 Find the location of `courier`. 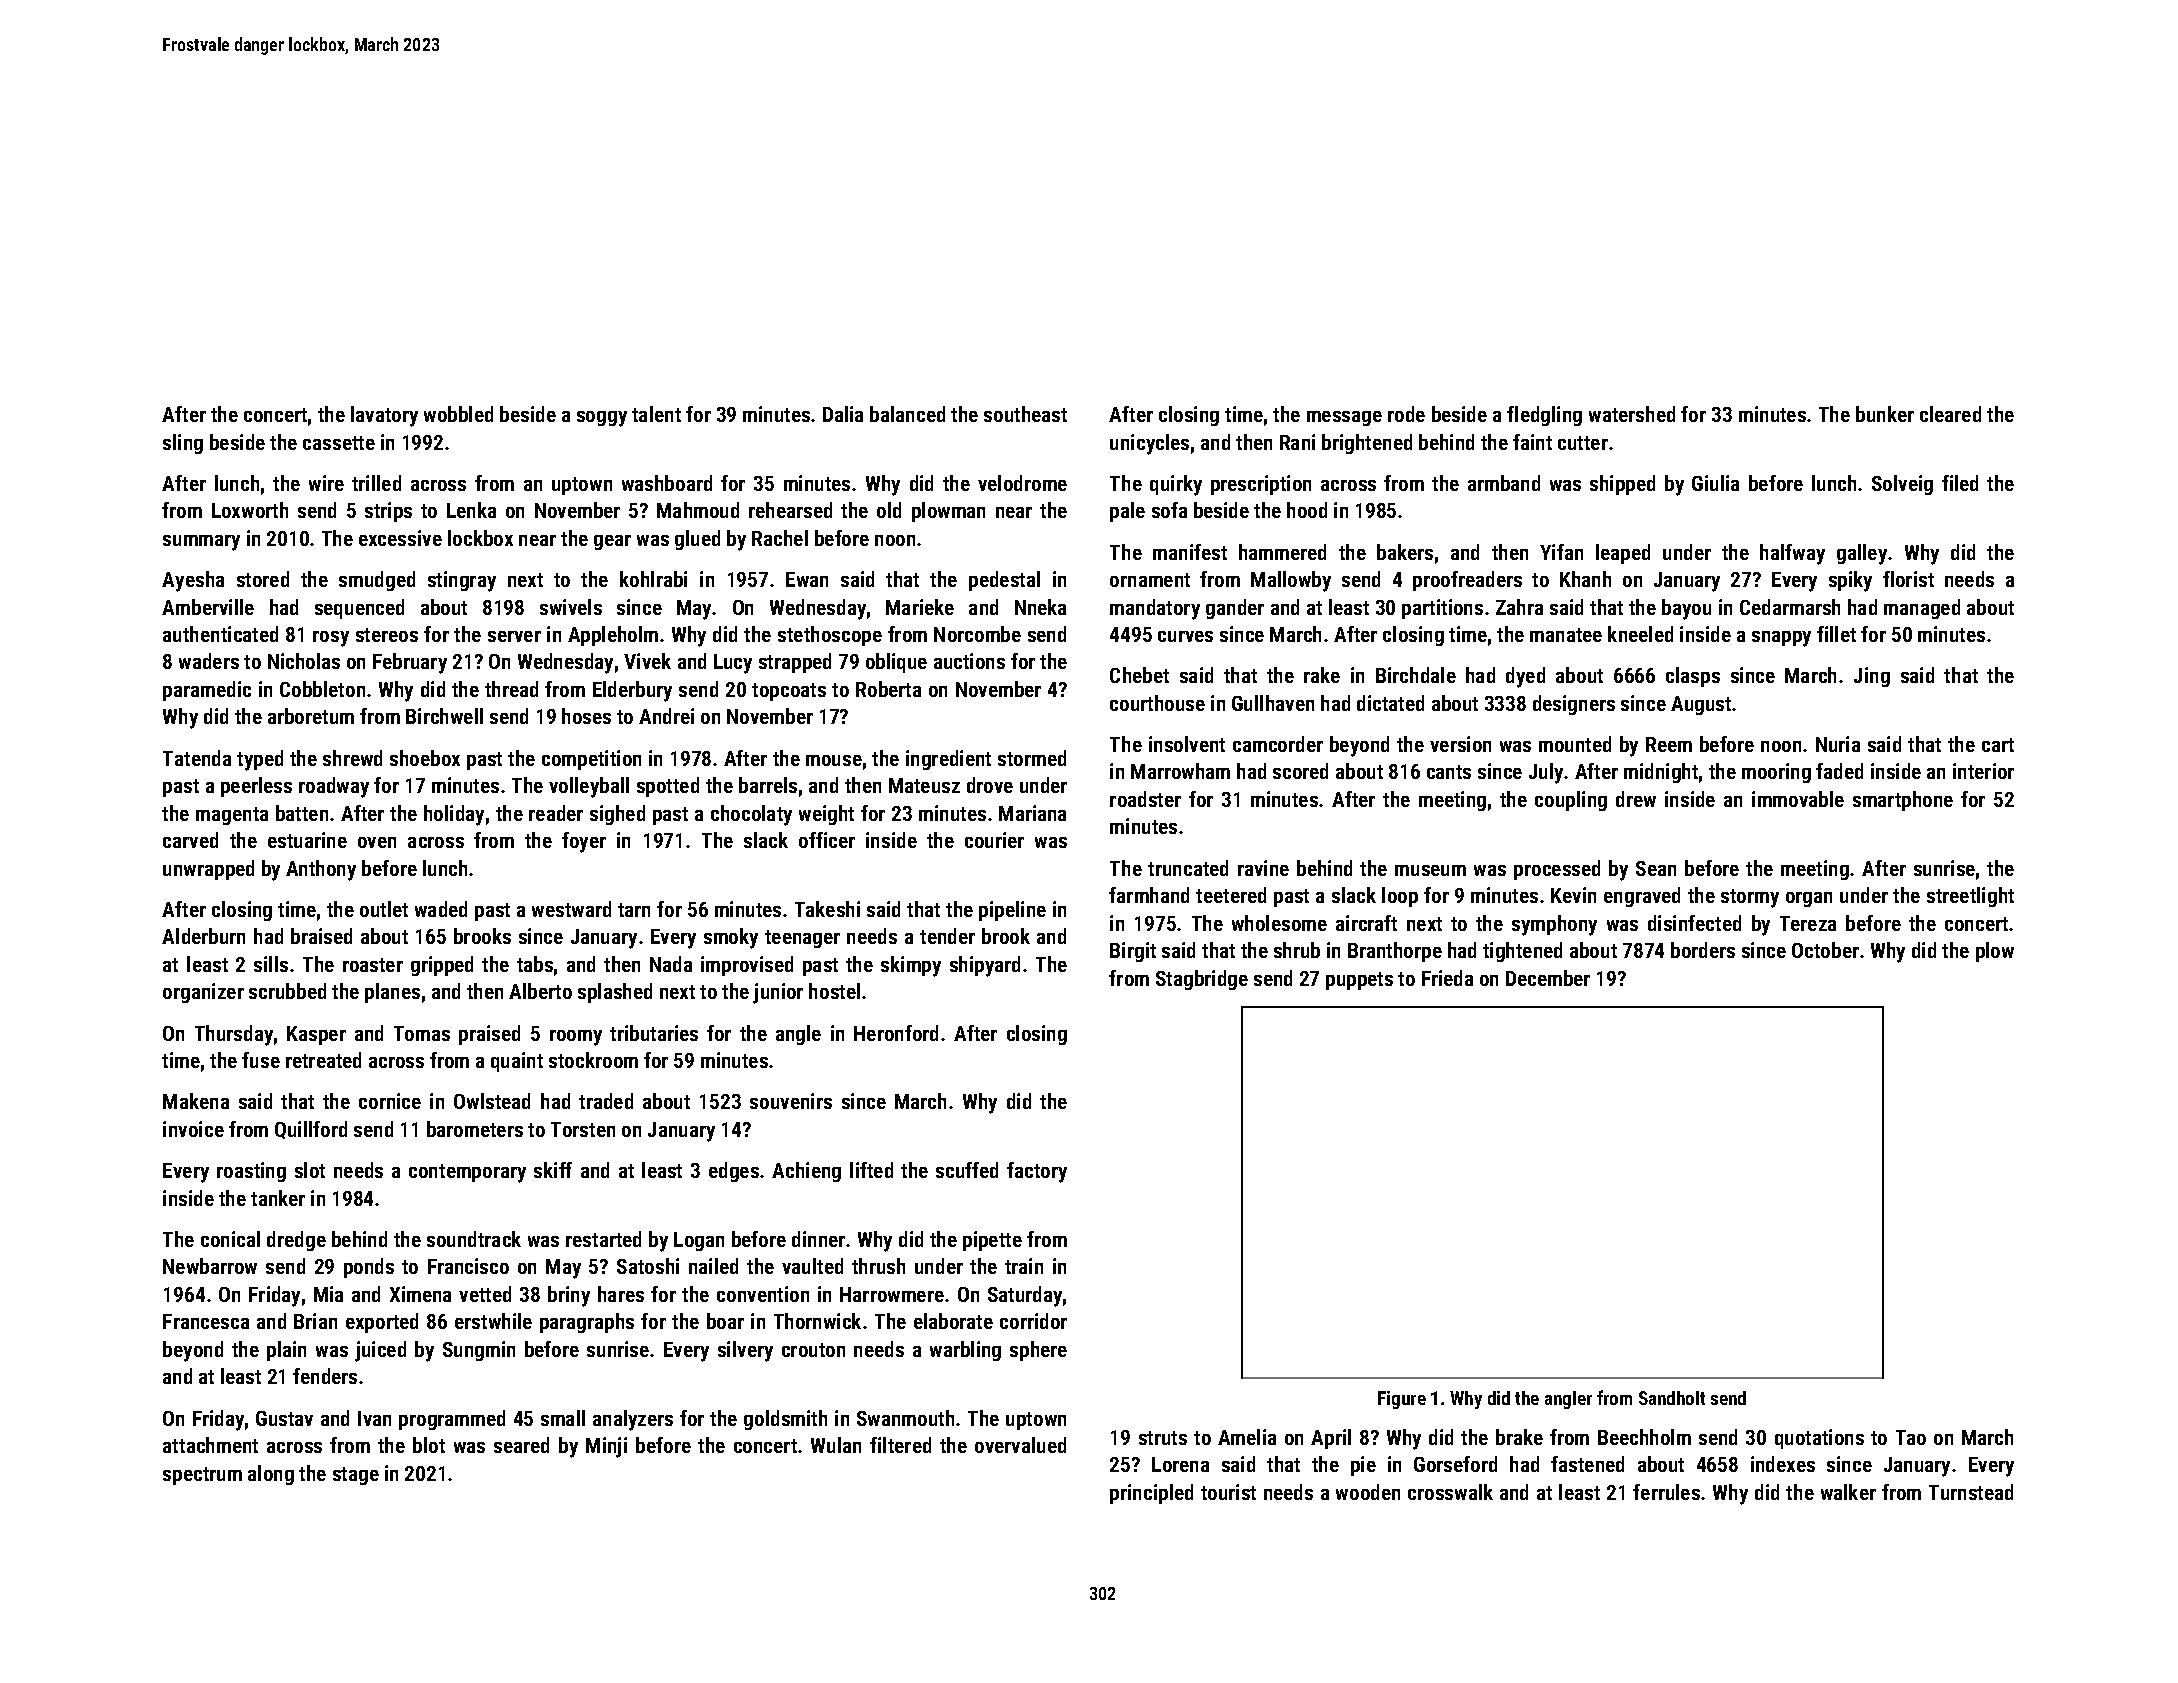

courier is located at coordinates (994, 840).
